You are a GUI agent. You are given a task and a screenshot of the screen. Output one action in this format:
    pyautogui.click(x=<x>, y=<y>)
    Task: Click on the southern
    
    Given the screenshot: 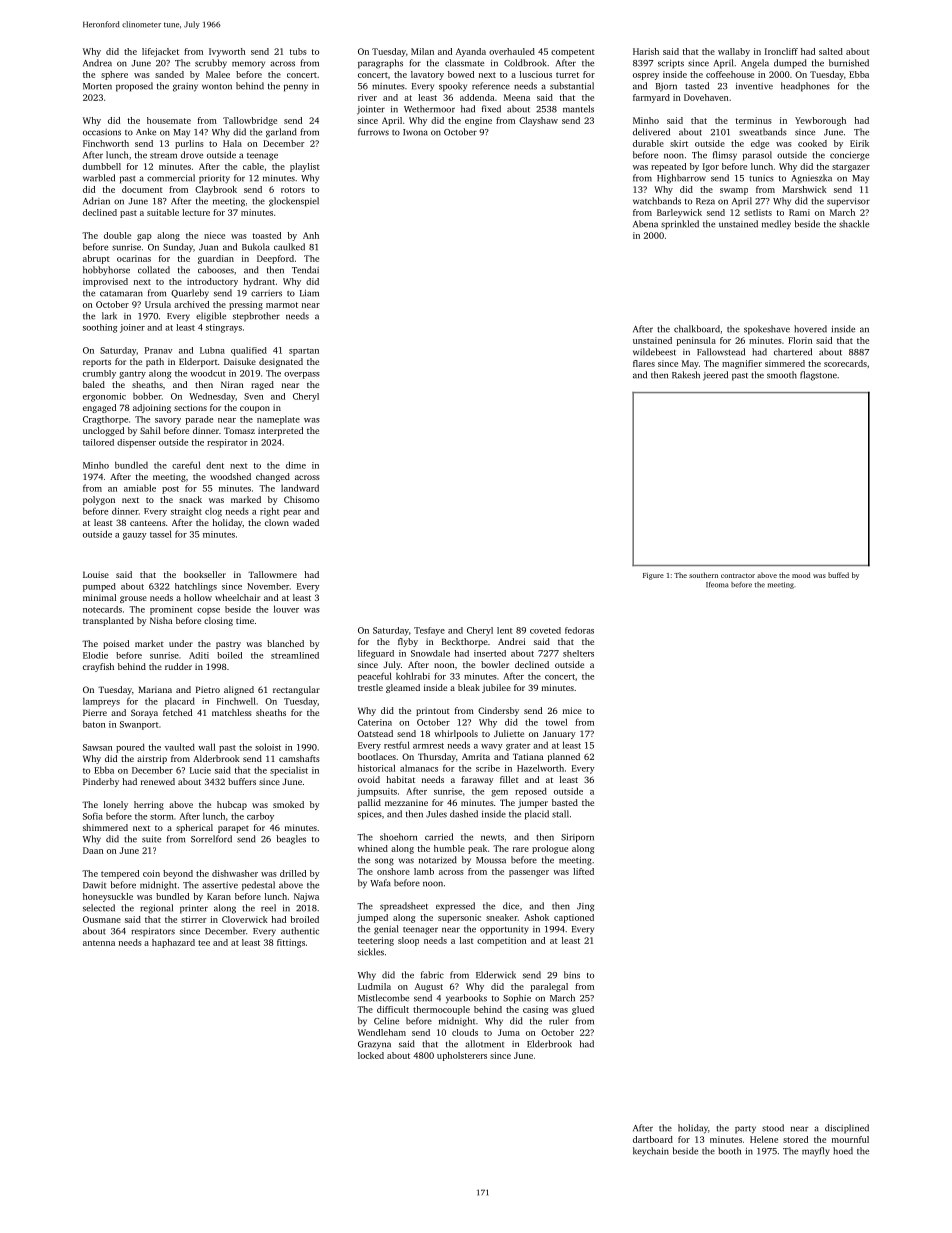 What is the action you would take?
    pyautogui.click(x=703, y=575)
